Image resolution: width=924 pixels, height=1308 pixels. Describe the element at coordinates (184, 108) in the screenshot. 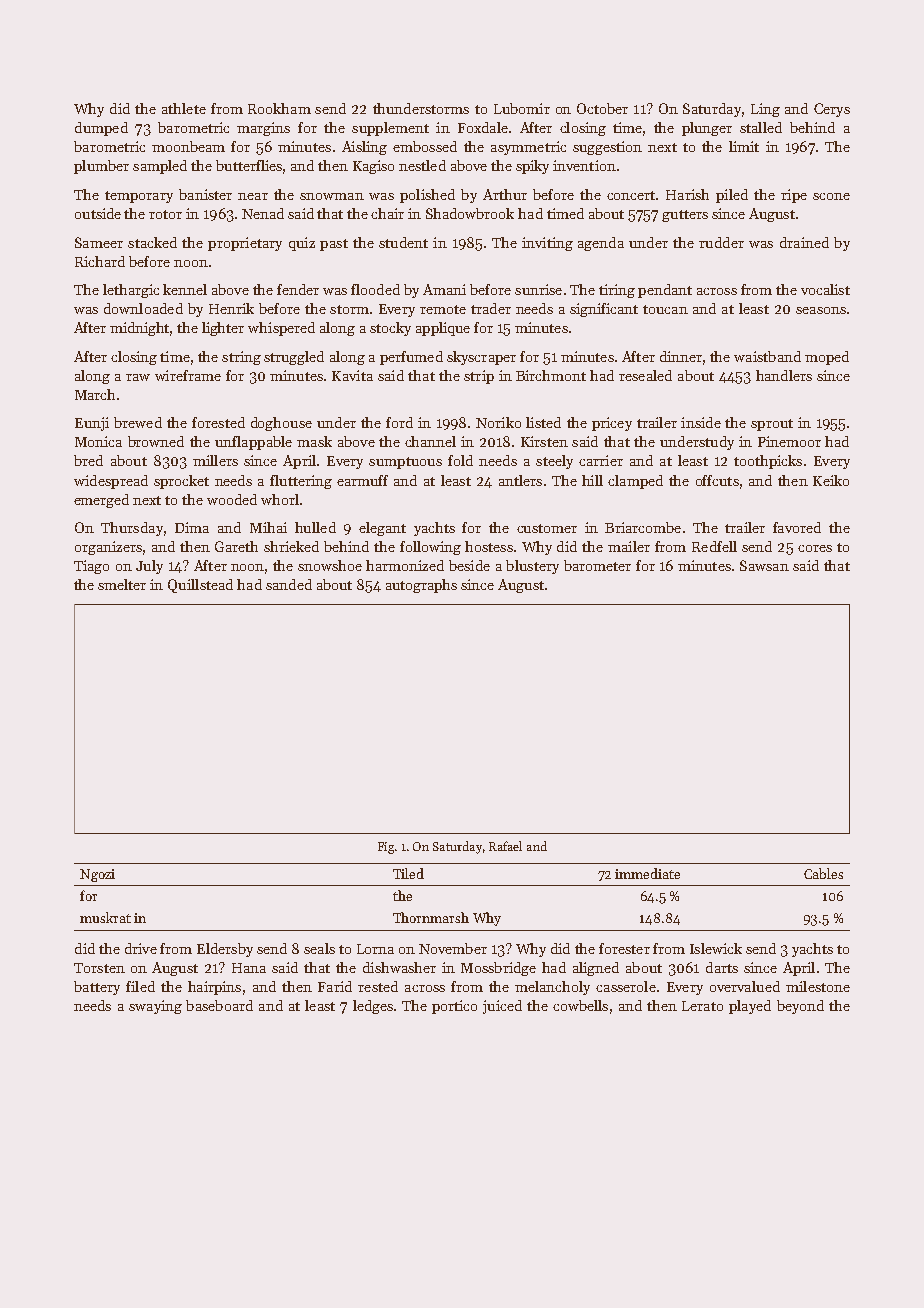

I see `athlete` at that location.
